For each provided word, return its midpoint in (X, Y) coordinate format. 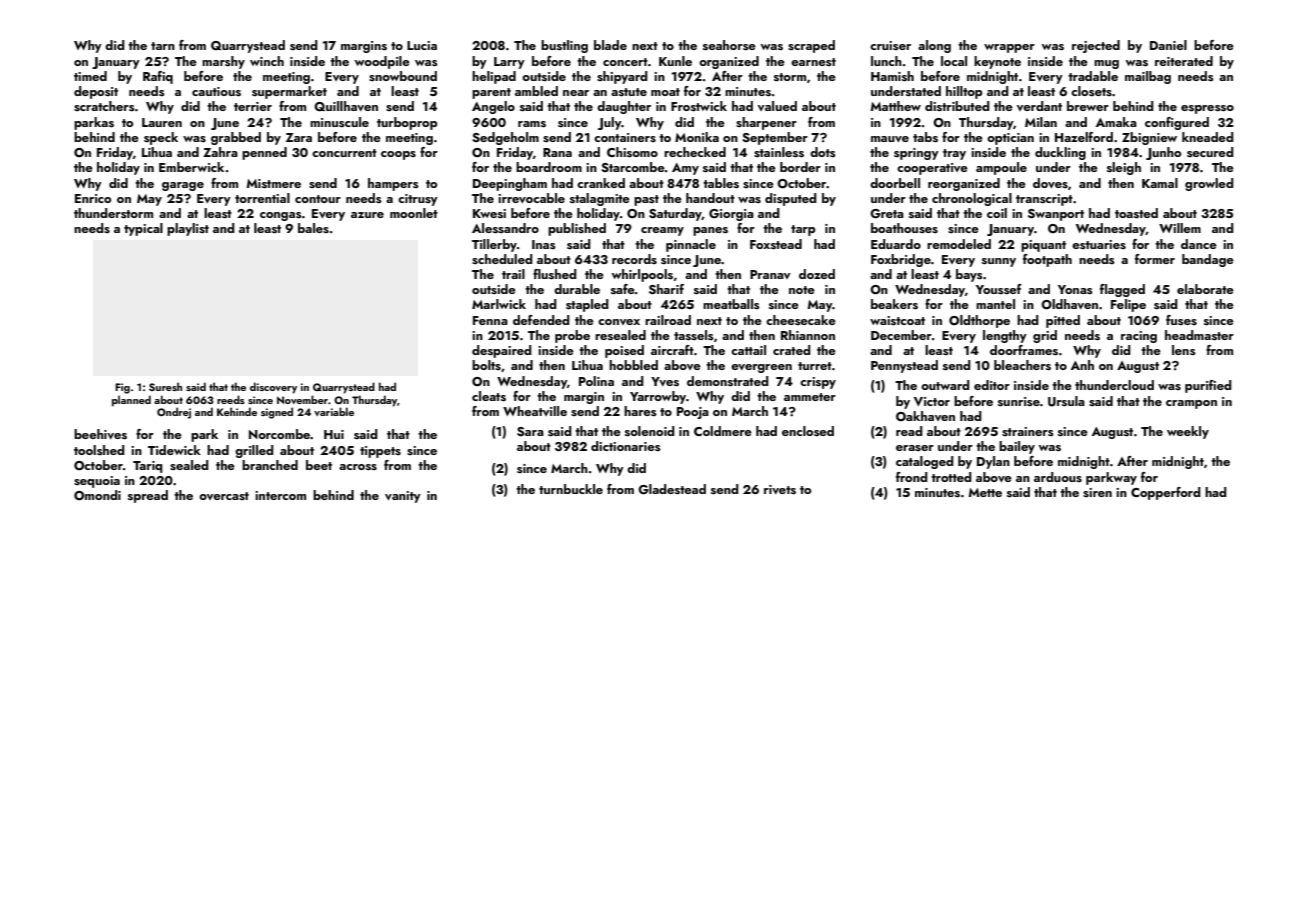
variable (334, 411)
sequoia (97, 482)
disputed (791, 199)
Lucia (422, 45)
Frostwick (699, 106)
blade (610, 45)
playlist (188, 229)
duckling (1060, 153)
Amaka (1116, 122)
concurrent (344, 153)
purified (1208, 386)
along (934, 46)
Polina (596, 381)
